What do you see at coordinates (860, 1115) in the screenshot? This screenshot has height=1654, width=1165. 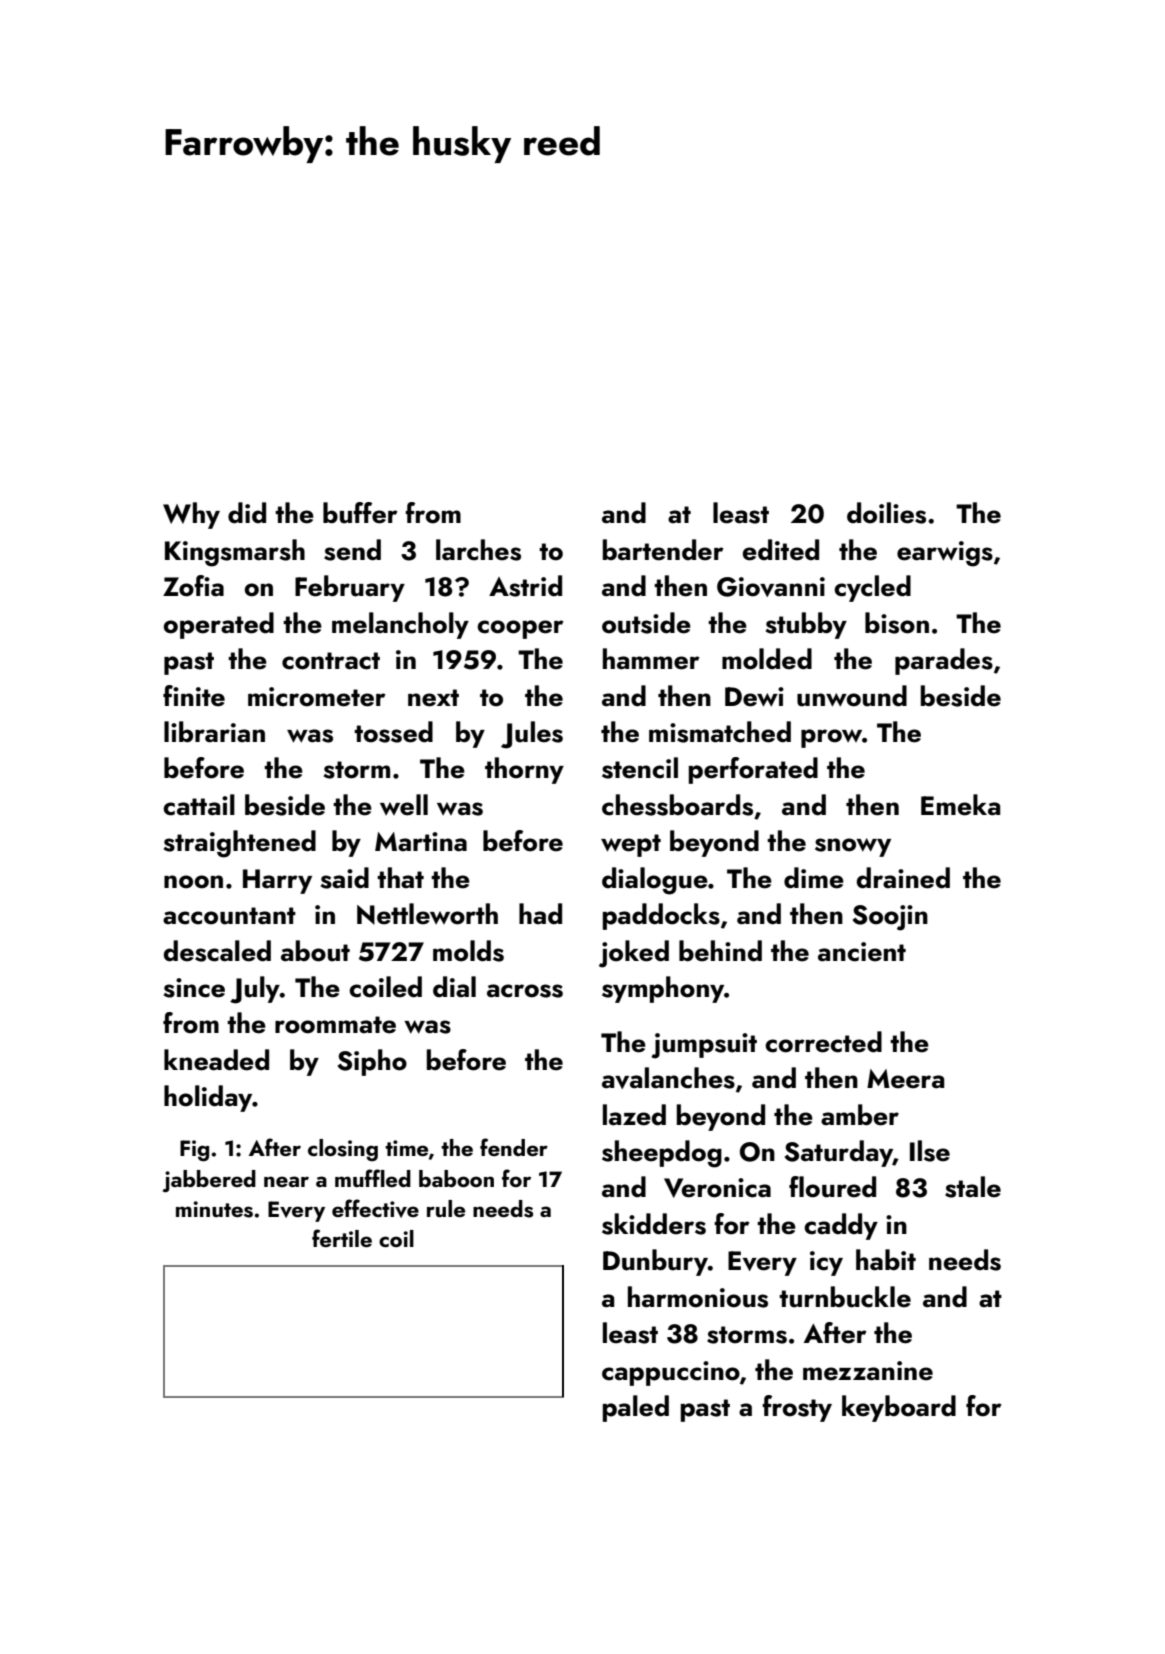 I see `amber` at bounding box center [860, 1115].
